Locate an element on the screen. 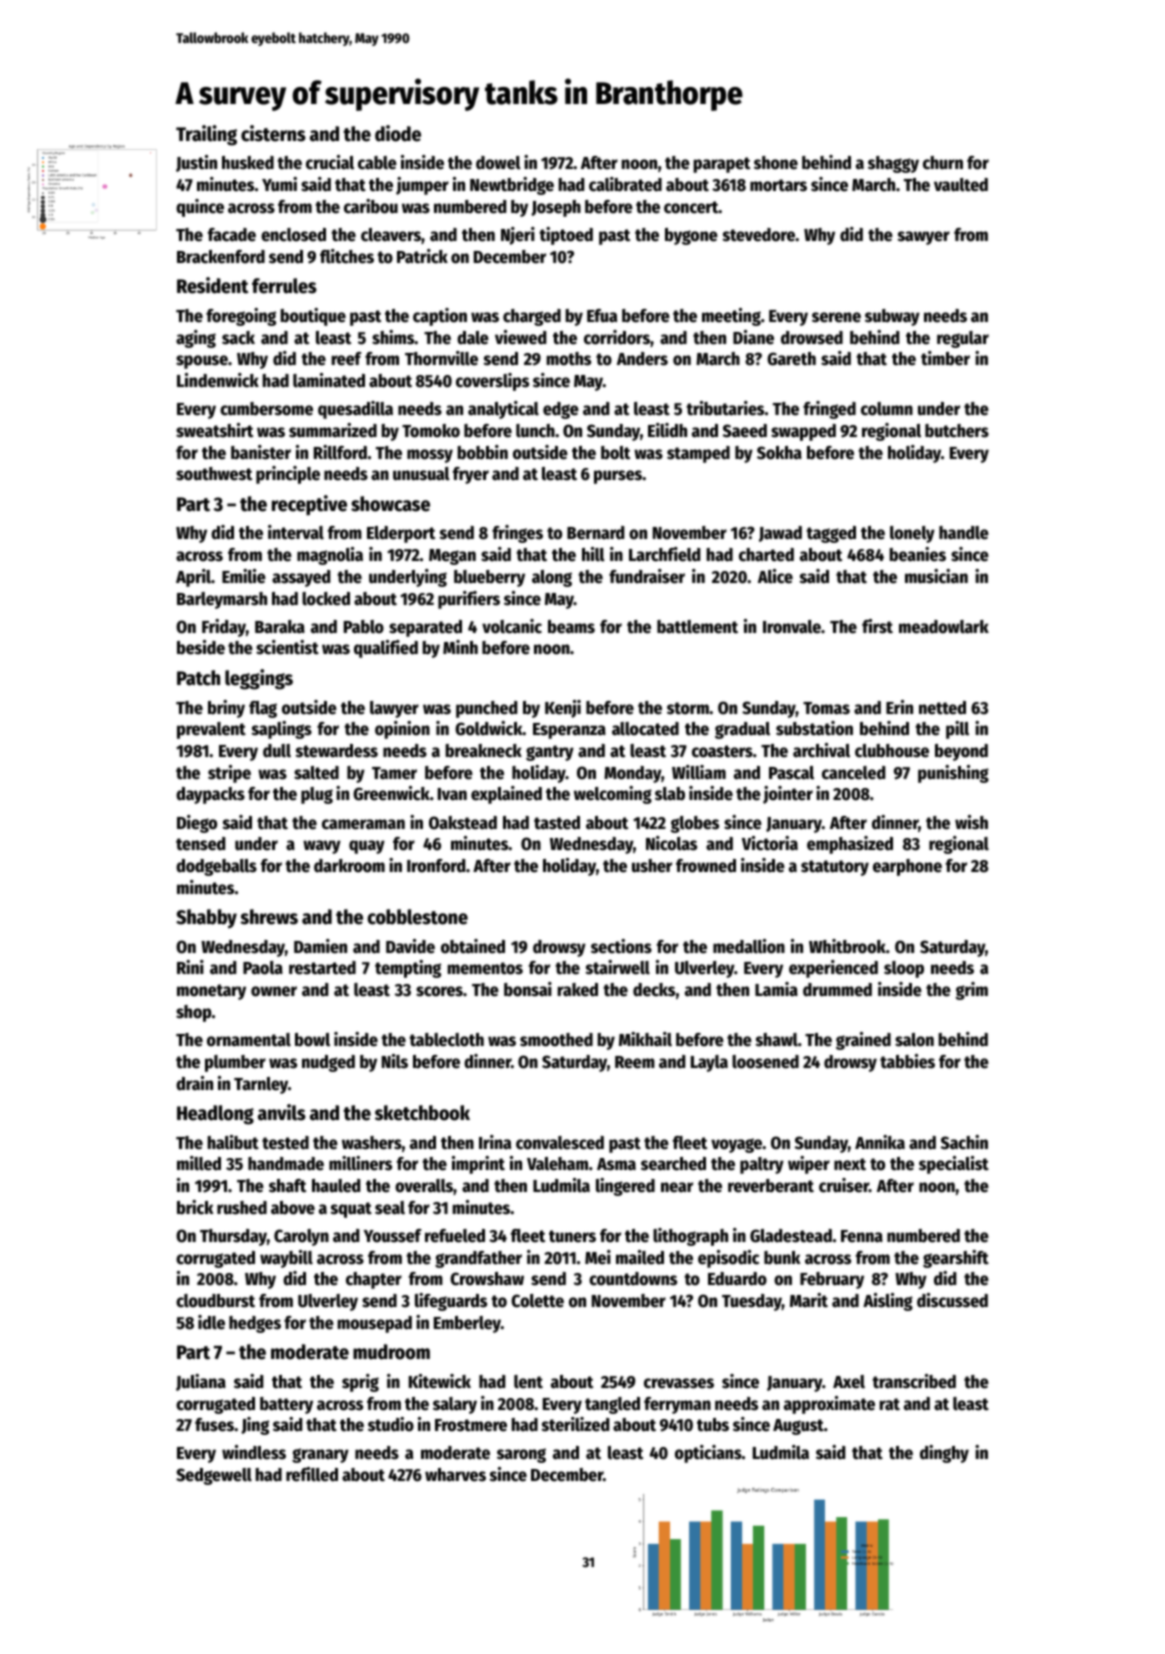  opticians is located at coordinates (708, 1454).
